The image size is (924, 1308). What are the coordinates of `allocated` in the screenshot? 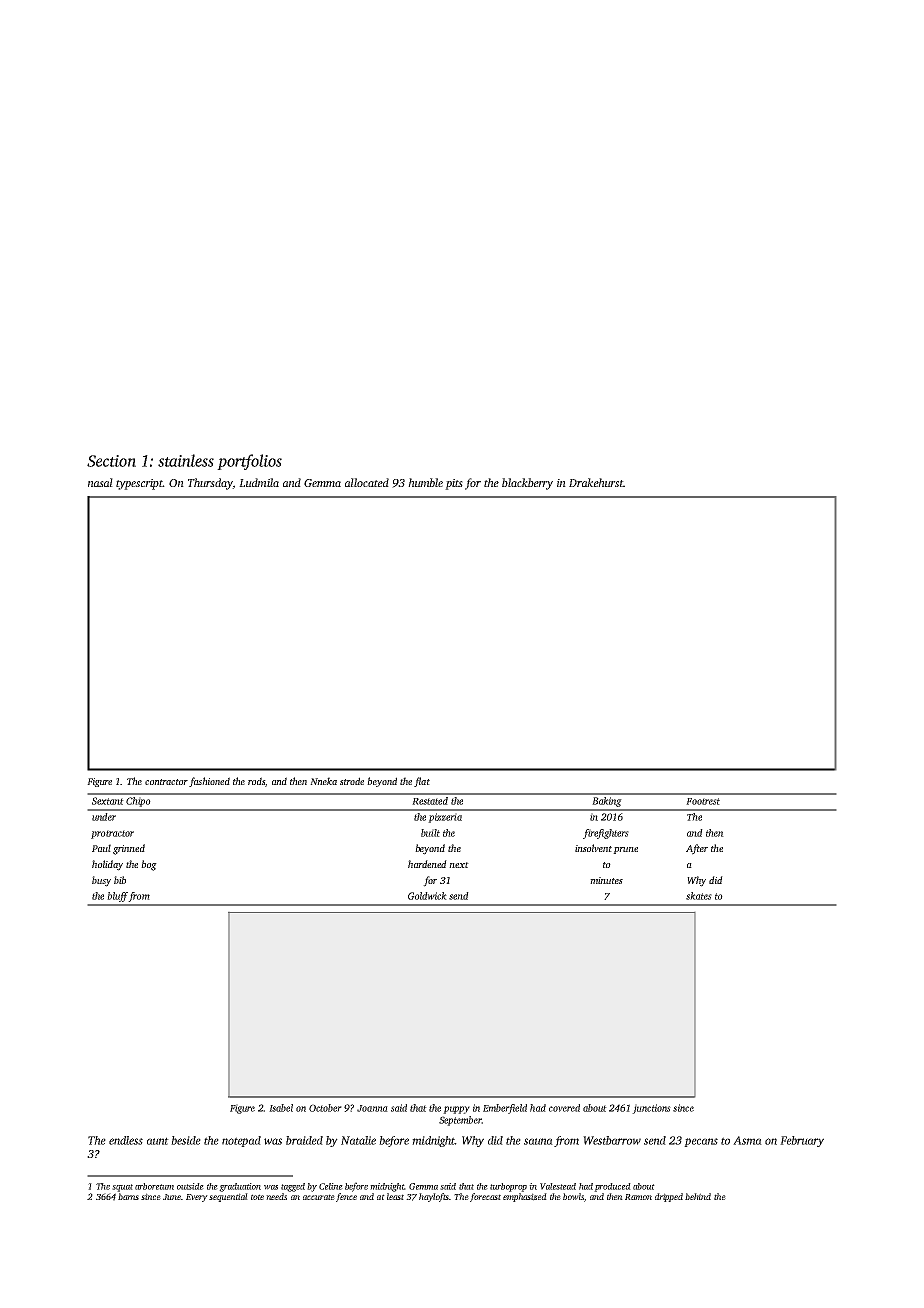 It's located at (367, 482).
